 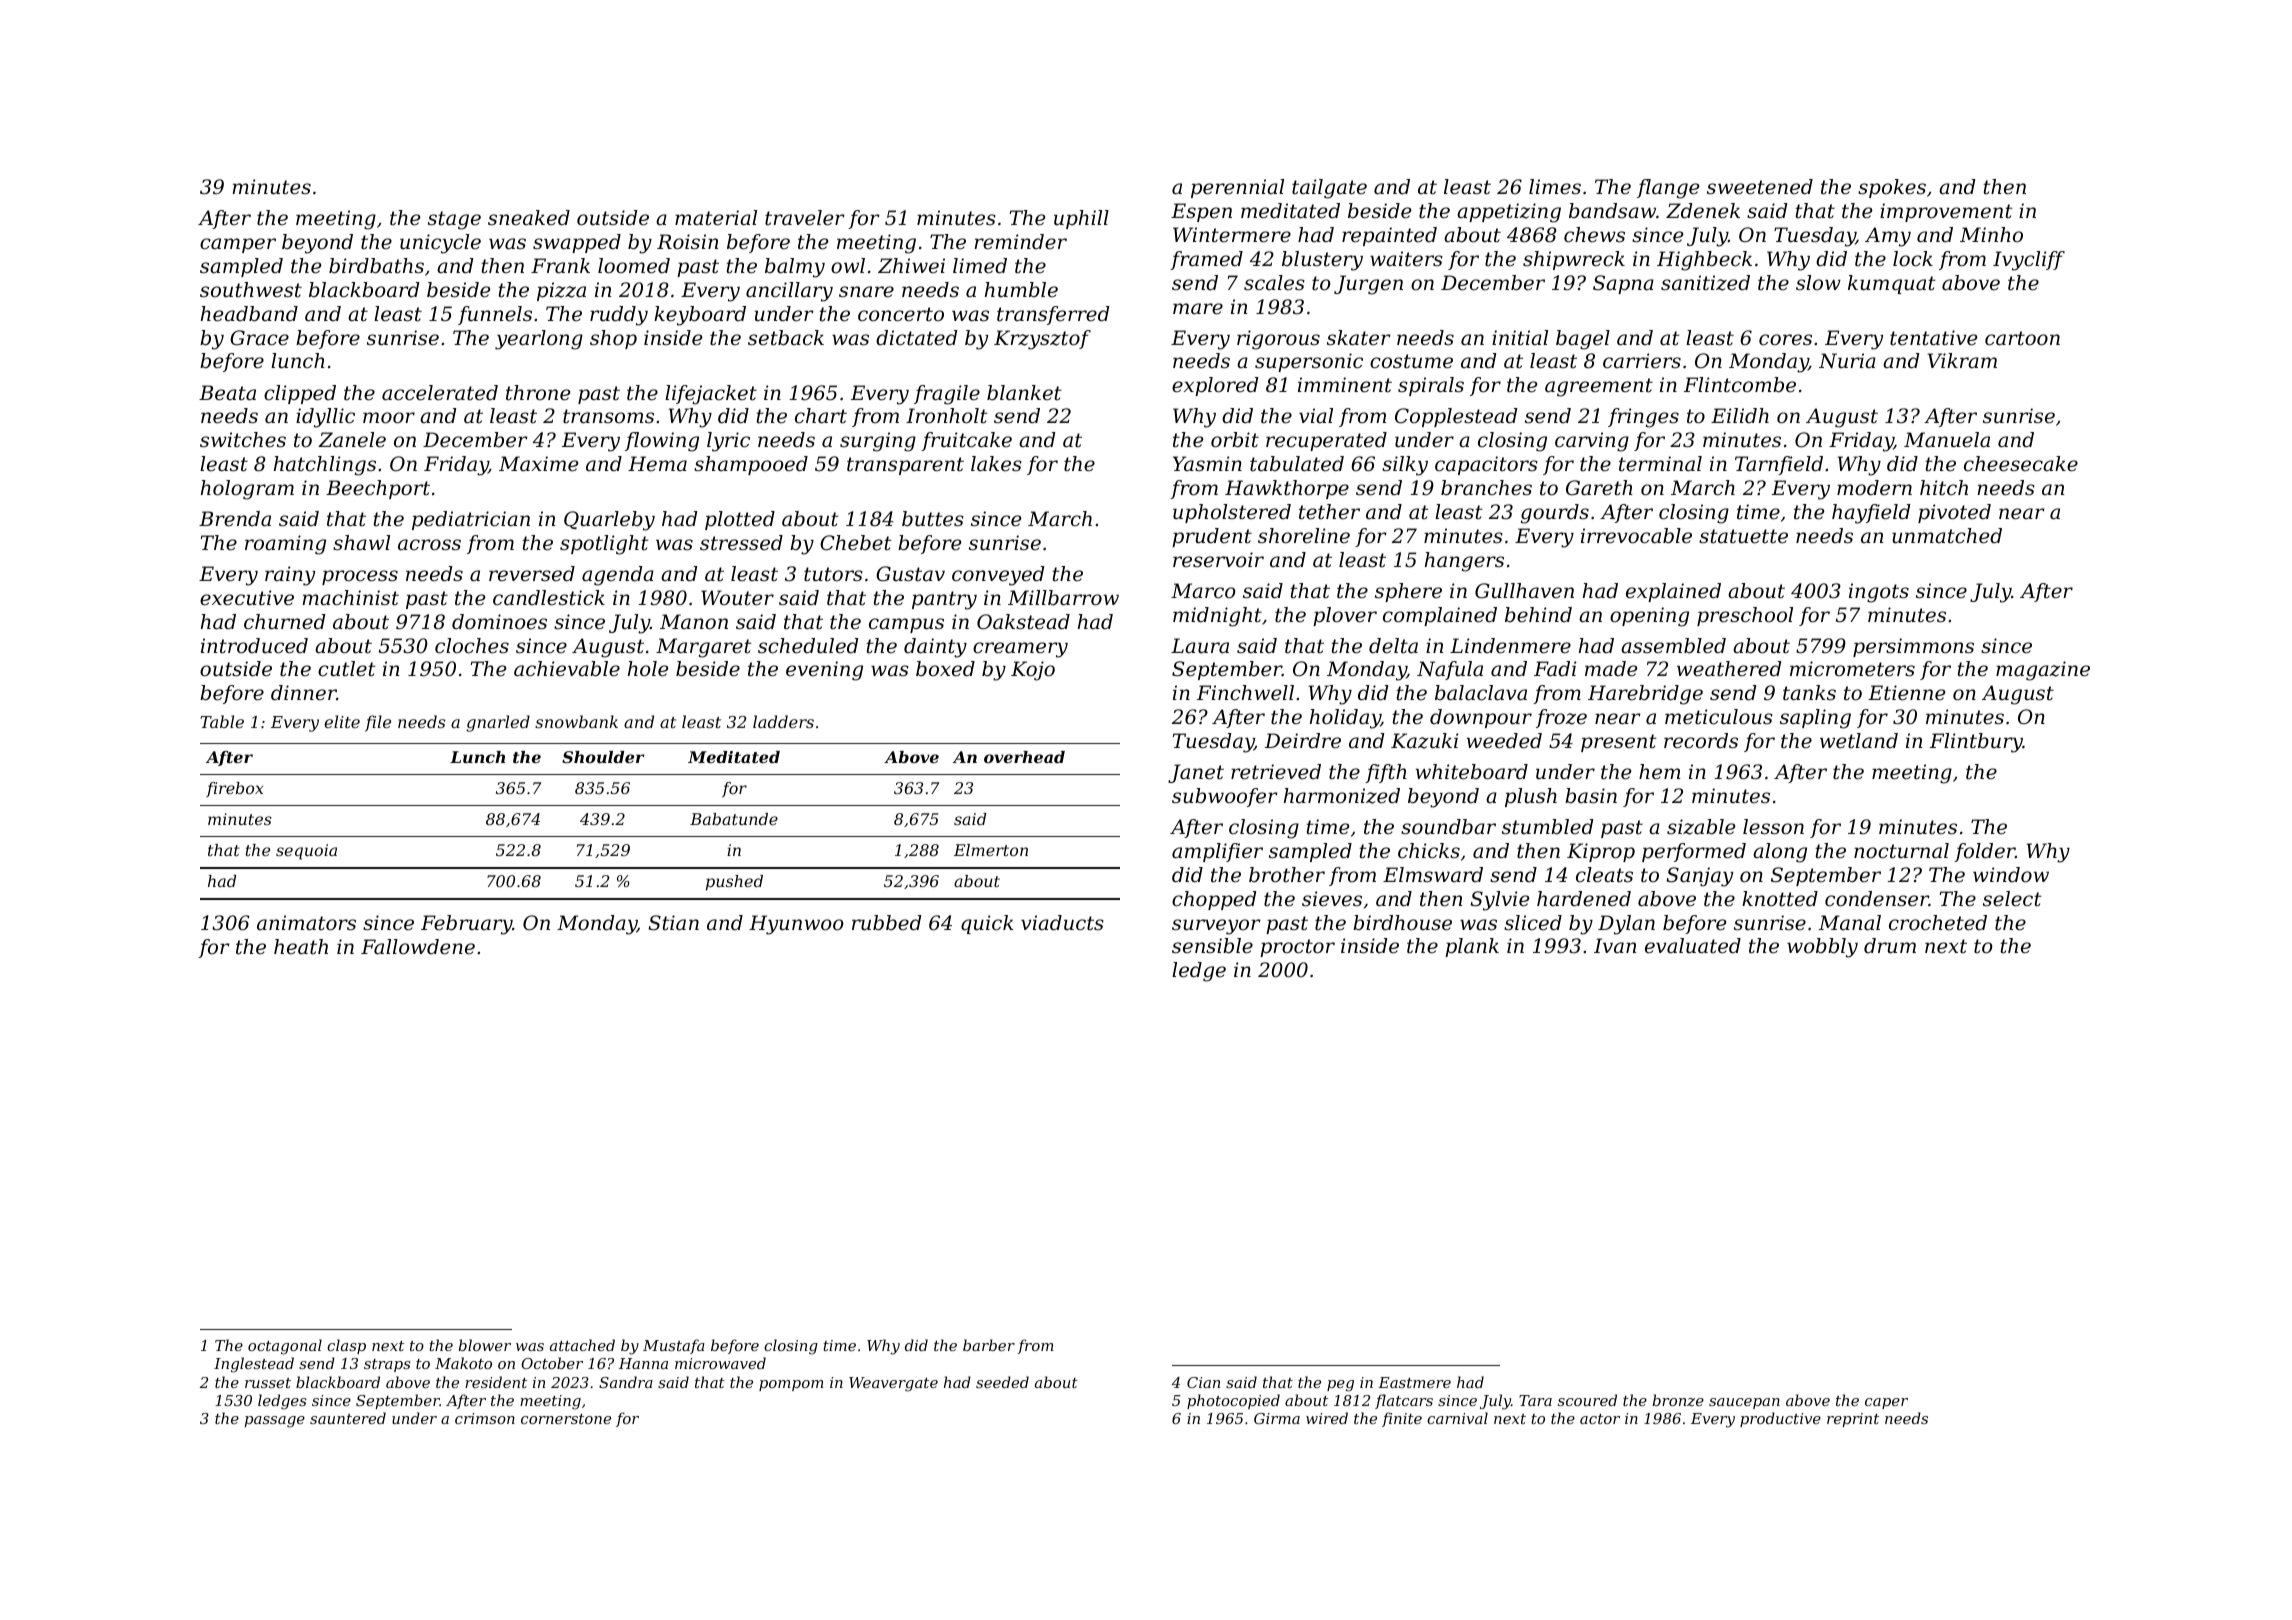 I want to click on wobbly, so click(x=1822, y=948).
